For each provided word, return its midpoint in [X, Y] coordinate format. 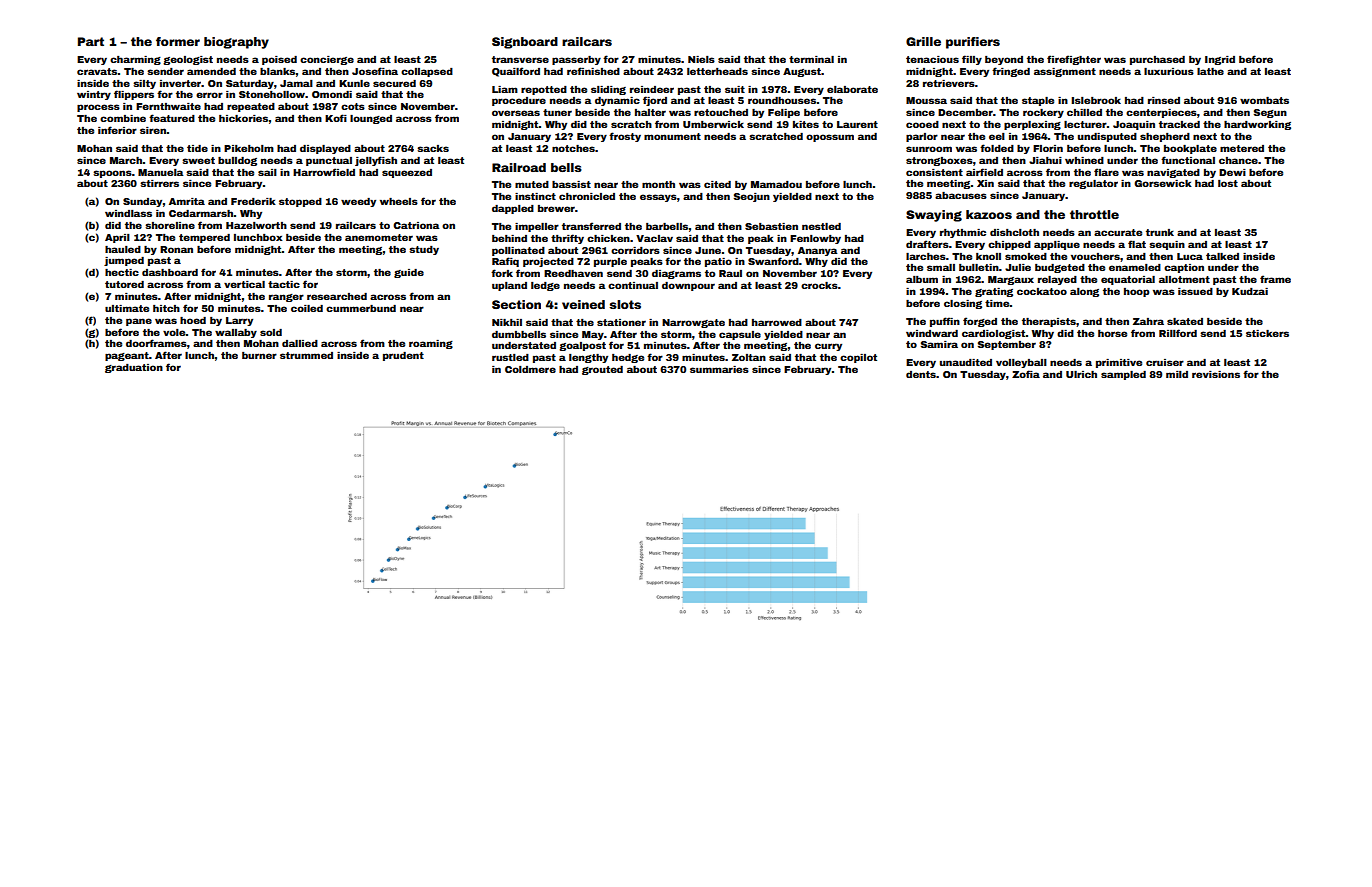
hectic [122, 272]
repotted [544, 90]
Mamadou [776, 184]
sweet [198, 160]
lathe [1210, 71]
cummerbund [361, 308]
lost [1228, 183]
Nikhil [507, 322]
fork [502, 273]
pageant [127, 356]
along [1084, 292]
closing [963, 304]
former [178, 41]
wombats [1264, 100]
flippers [134, 95]
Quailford [516, 72]
